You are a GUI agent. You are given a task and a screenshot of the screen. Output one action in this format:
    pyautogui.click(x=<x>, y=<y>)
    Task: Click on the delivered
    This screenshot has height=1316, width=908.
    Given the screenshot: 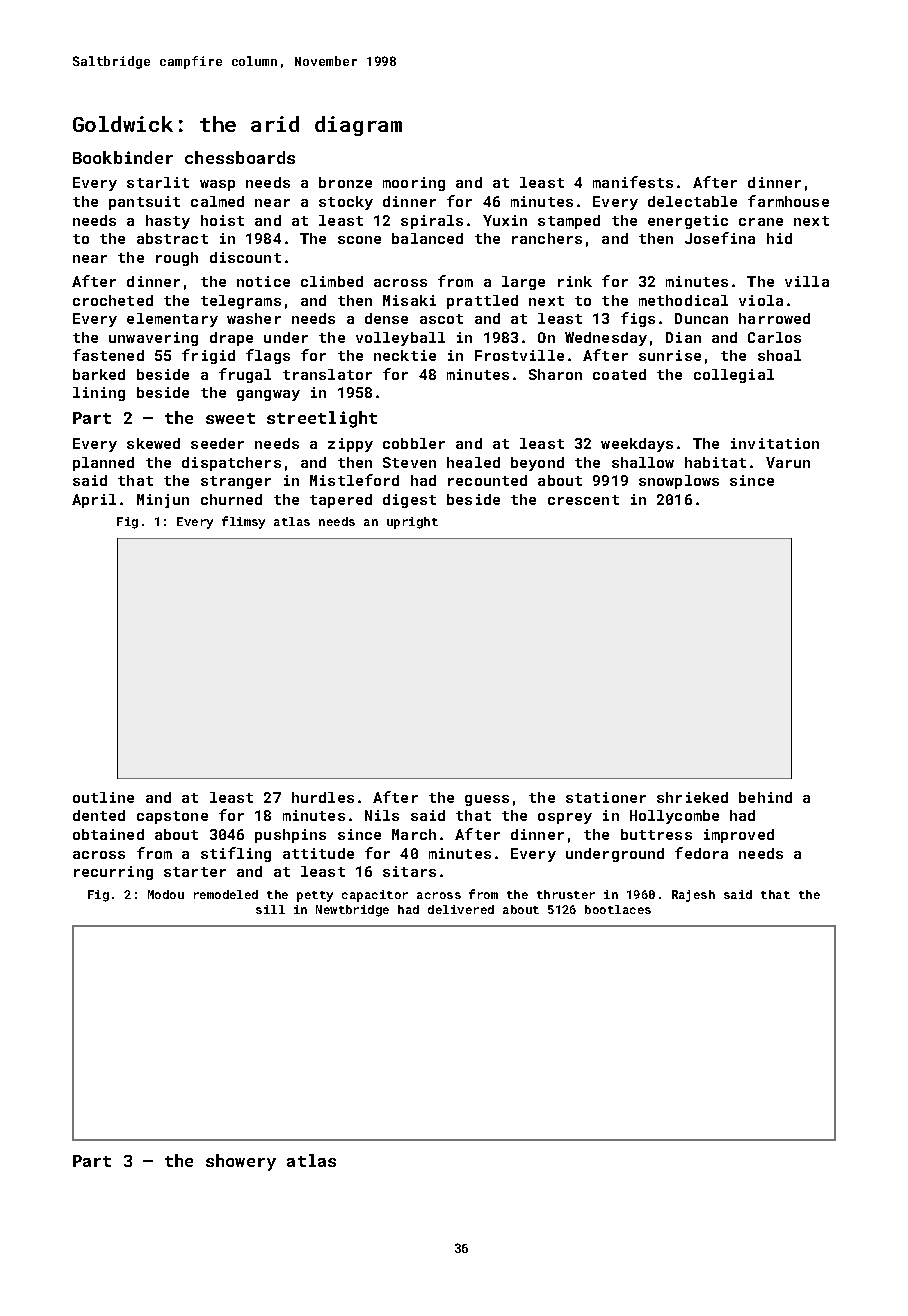 What is the action you would take?
    pyautogui.click(x=461, y=909)
